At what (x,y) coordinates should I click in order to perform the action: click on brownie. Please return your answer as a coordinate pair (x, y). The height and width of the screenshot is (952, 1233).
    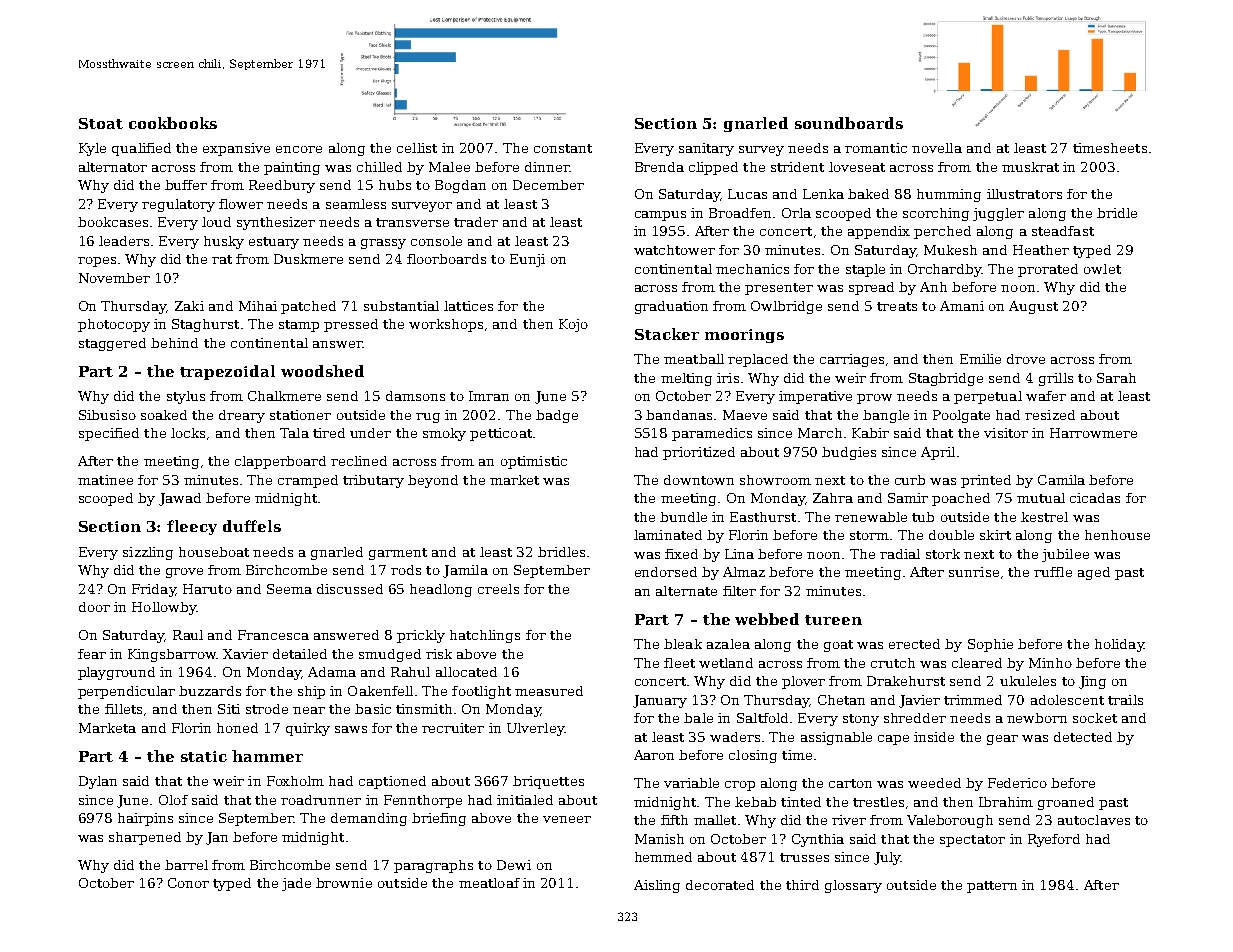
    Looking at the image, I should click on (344, 883).
